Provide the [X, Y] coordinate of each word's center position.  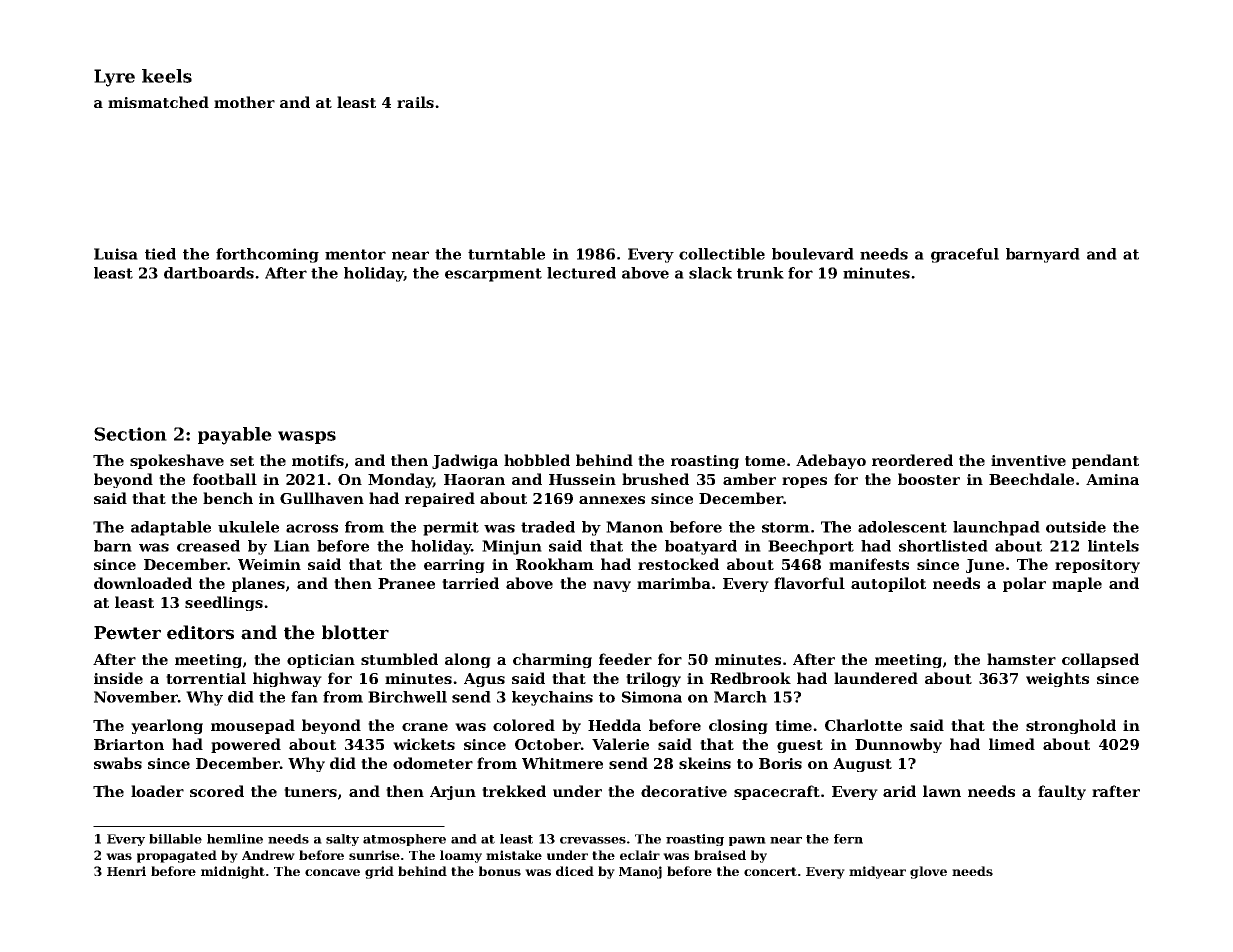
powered [246, 745]
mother [244, 102]
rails [415, 102]
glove [928, 872]
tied [160, 254]
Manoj [640, 872]
